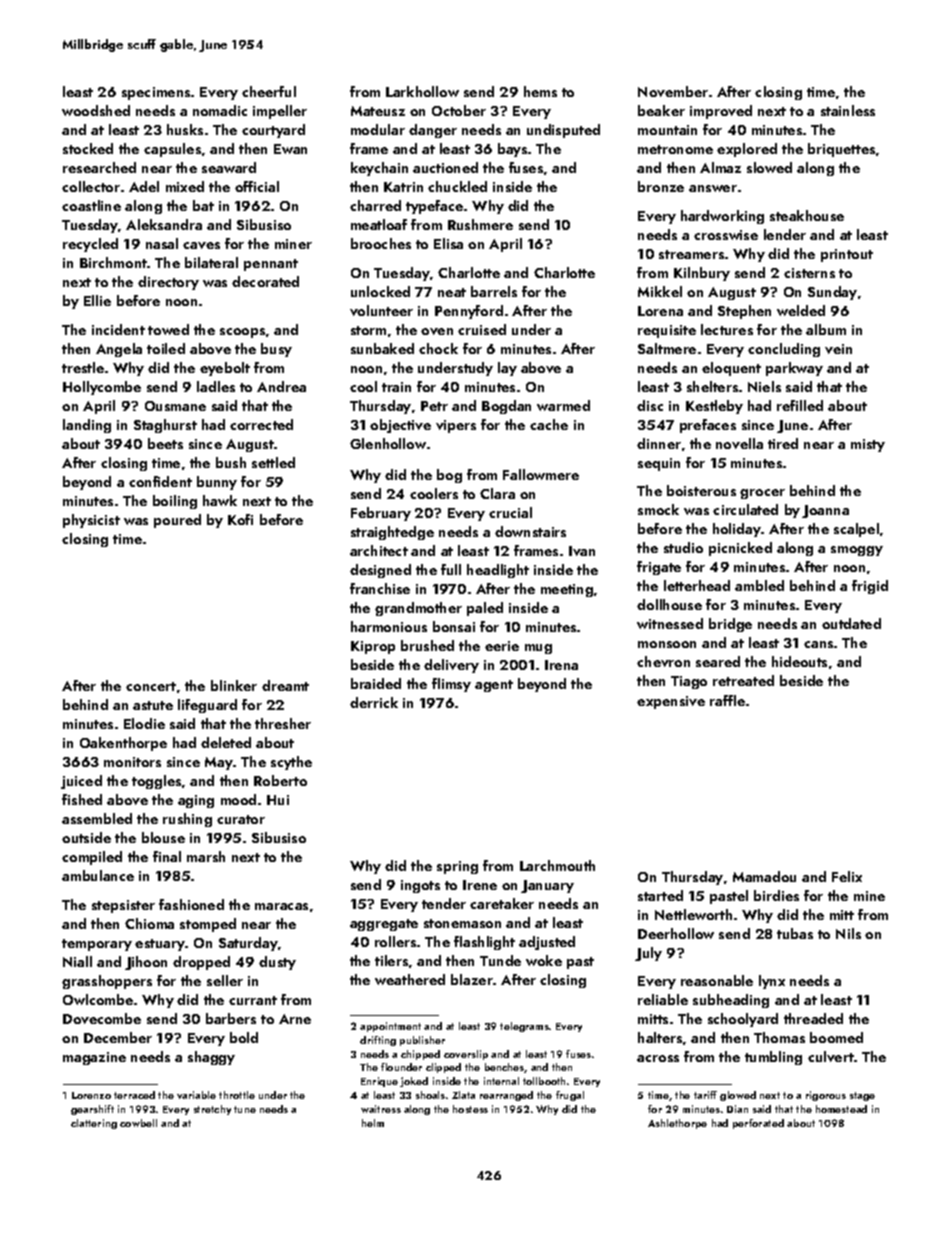 This image has height=1233, width=952. Describe the element at coordinates (673, 91) in the image. I see `November` at that location.
